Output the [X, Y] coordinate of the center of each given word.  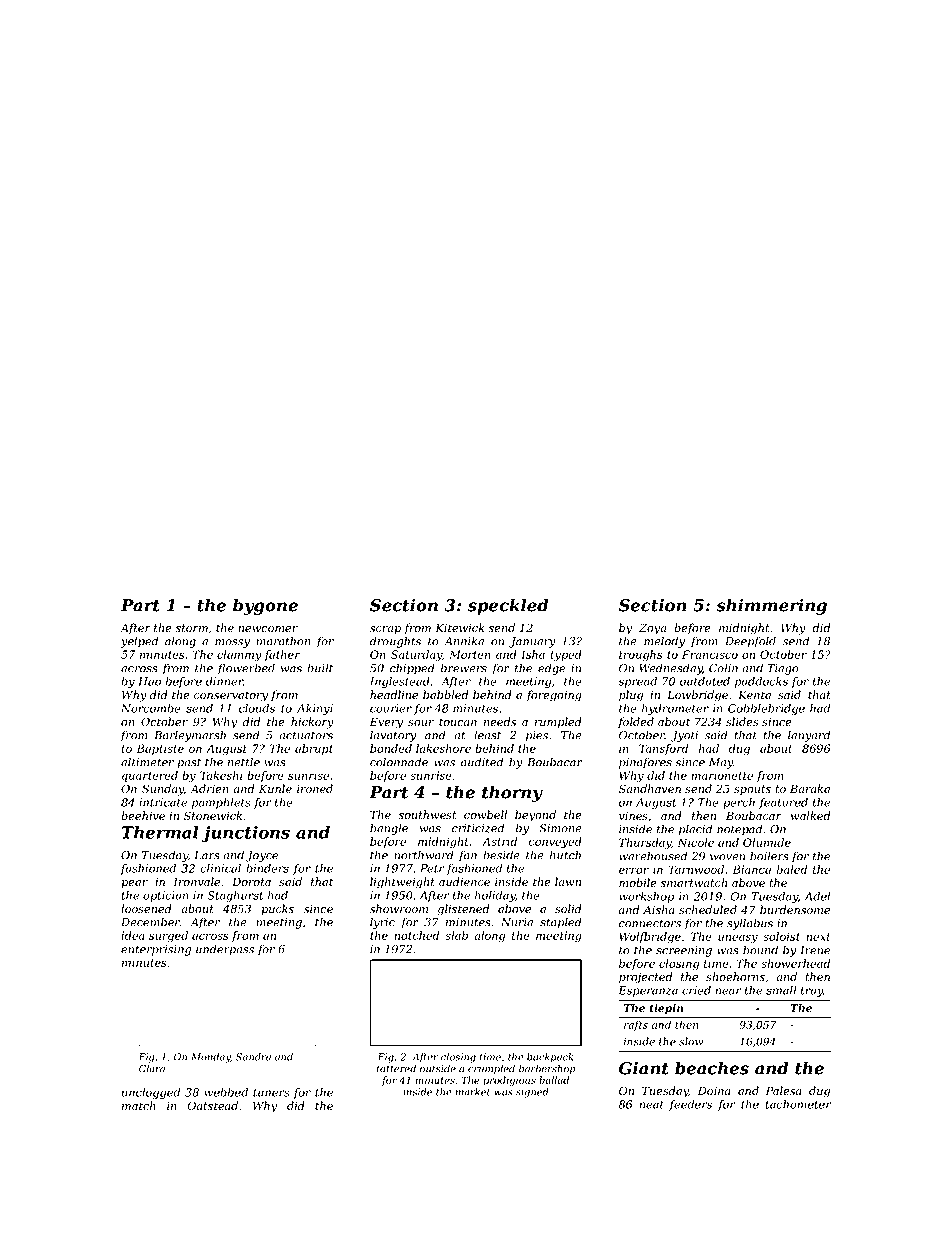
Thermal [160, 832]
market [473, 1092]
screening [684, 951]
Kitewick [459, 627]
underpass [225, 950]
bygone [265, 606]
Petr [432, 868]
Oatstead [213, 1105]
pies [537, 736]
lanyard [809, 736]
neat [651, 1105]
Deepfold [750, 642]
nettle [244, 762]
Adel [817, 896]
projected [645, 978]
